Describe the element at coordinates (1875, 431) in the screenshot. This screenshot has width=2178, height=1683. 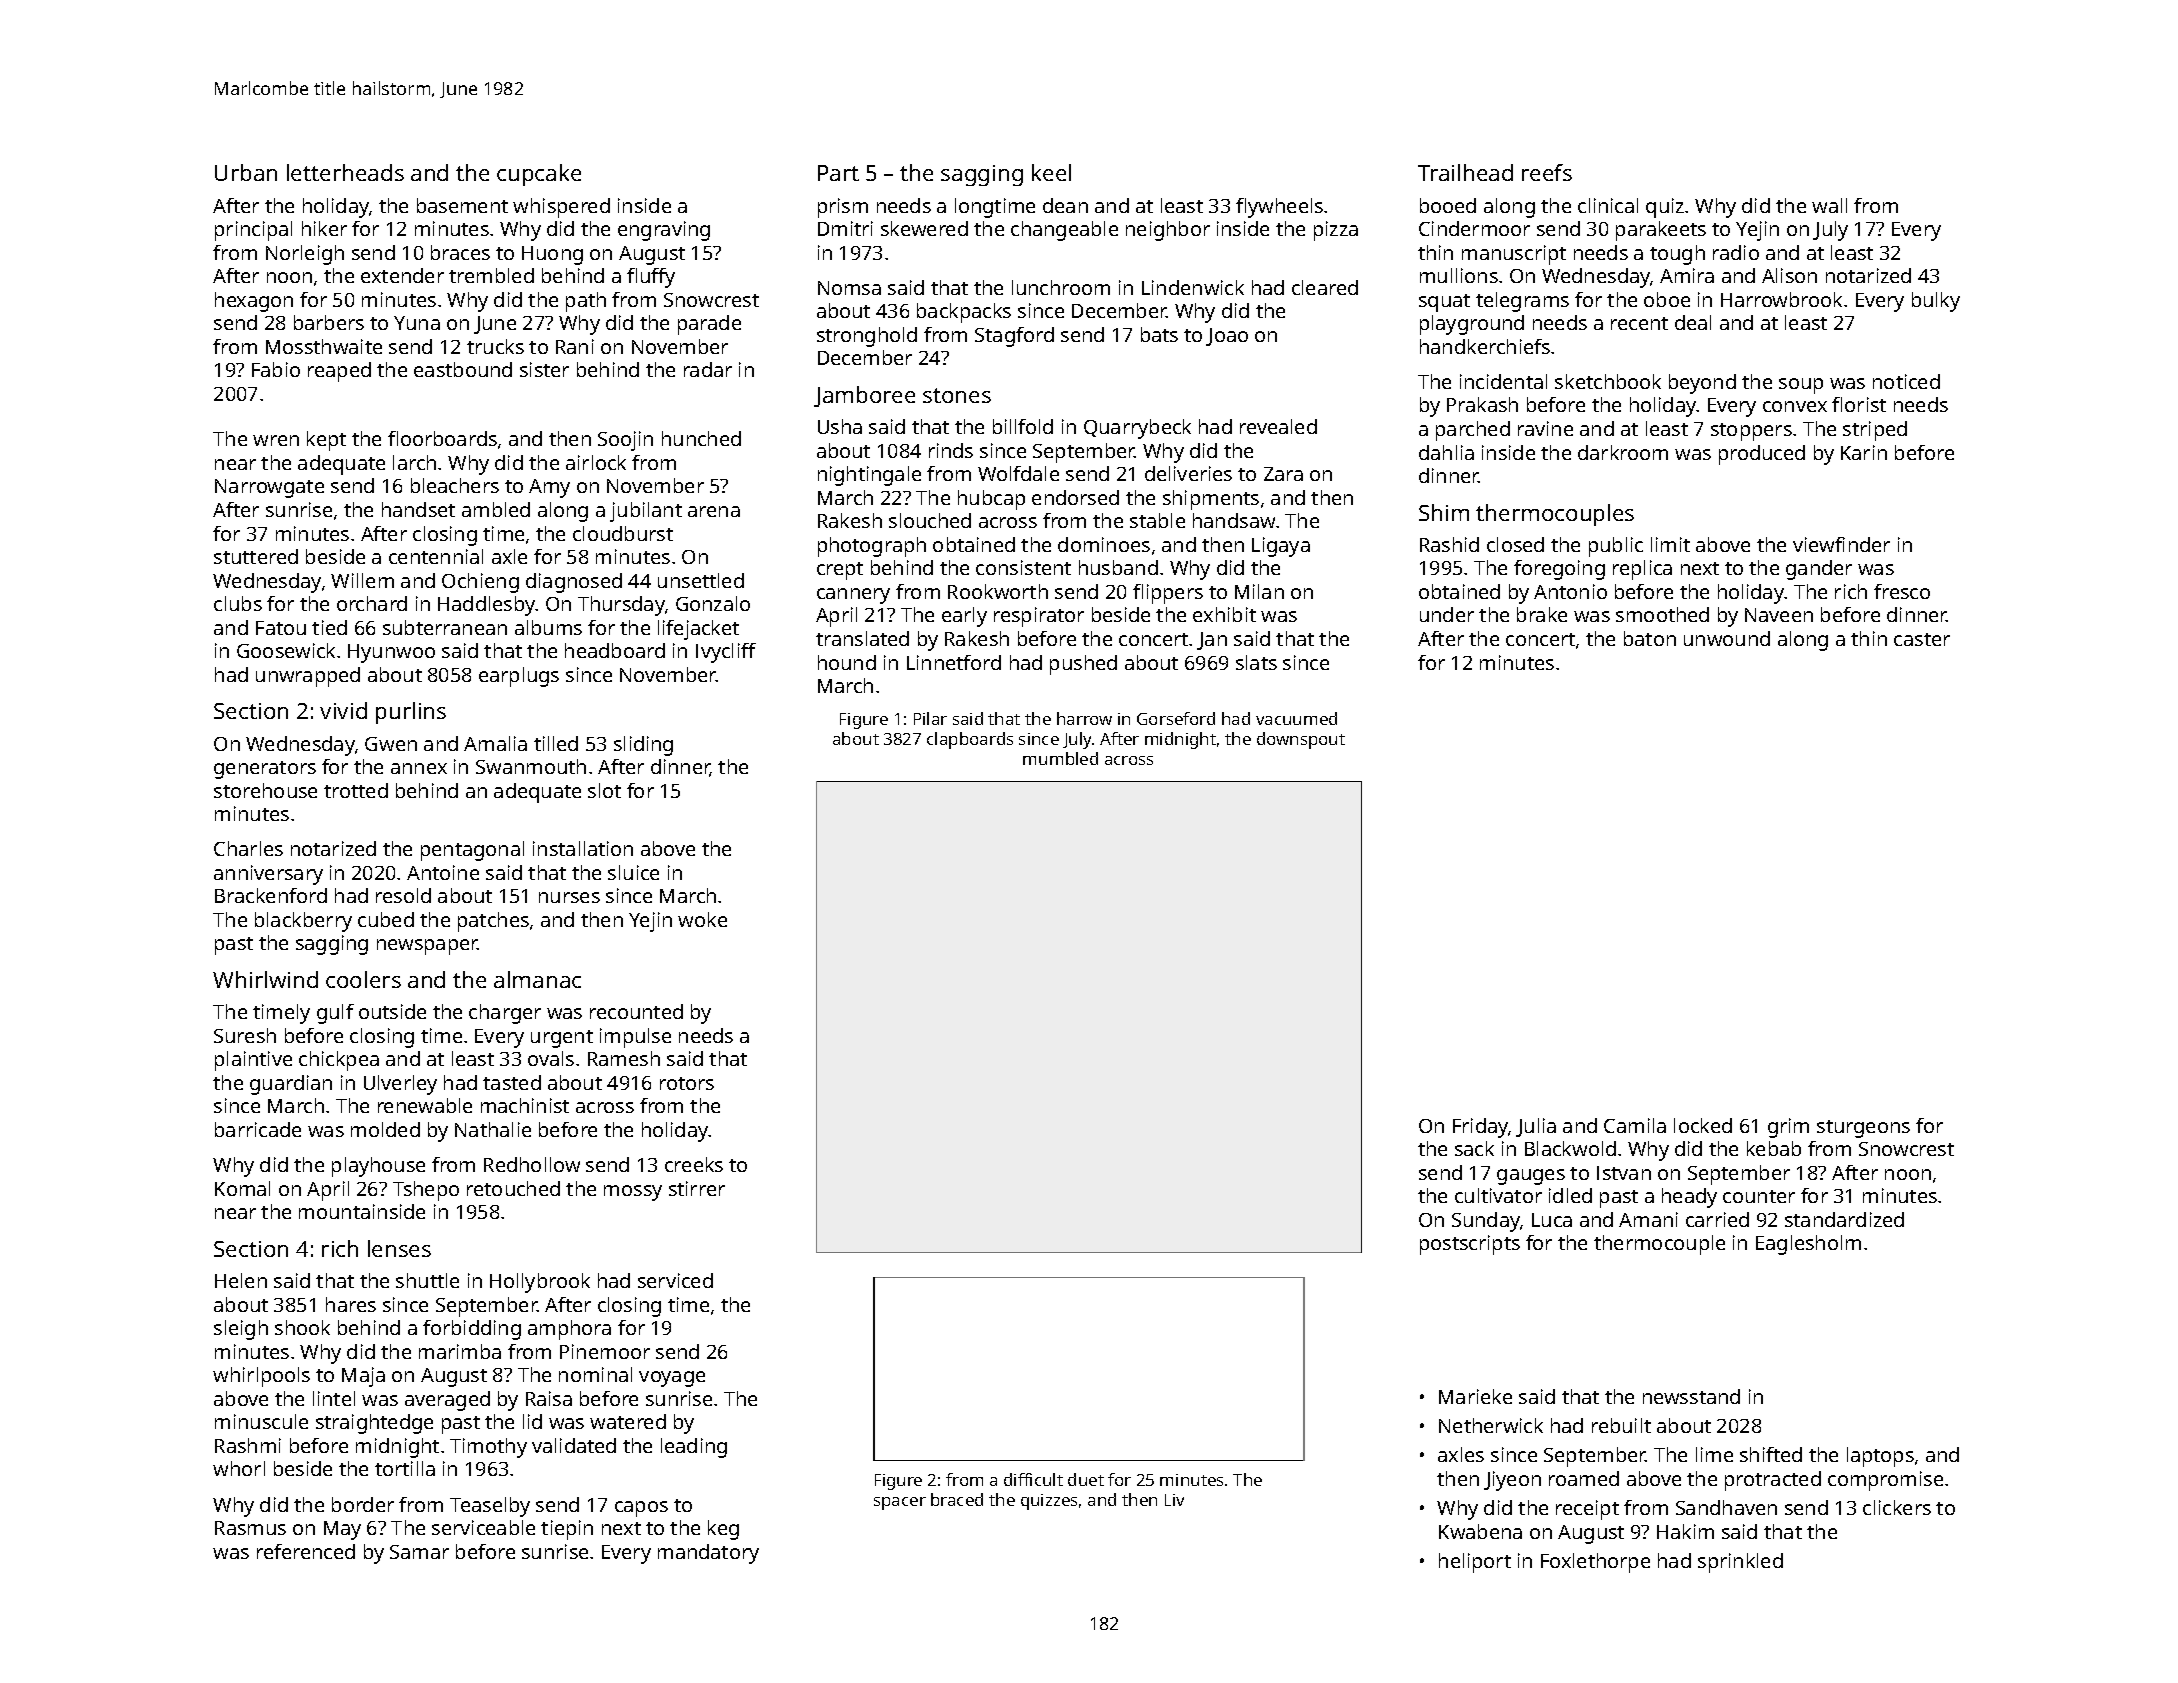
I see `striped` at that location.
